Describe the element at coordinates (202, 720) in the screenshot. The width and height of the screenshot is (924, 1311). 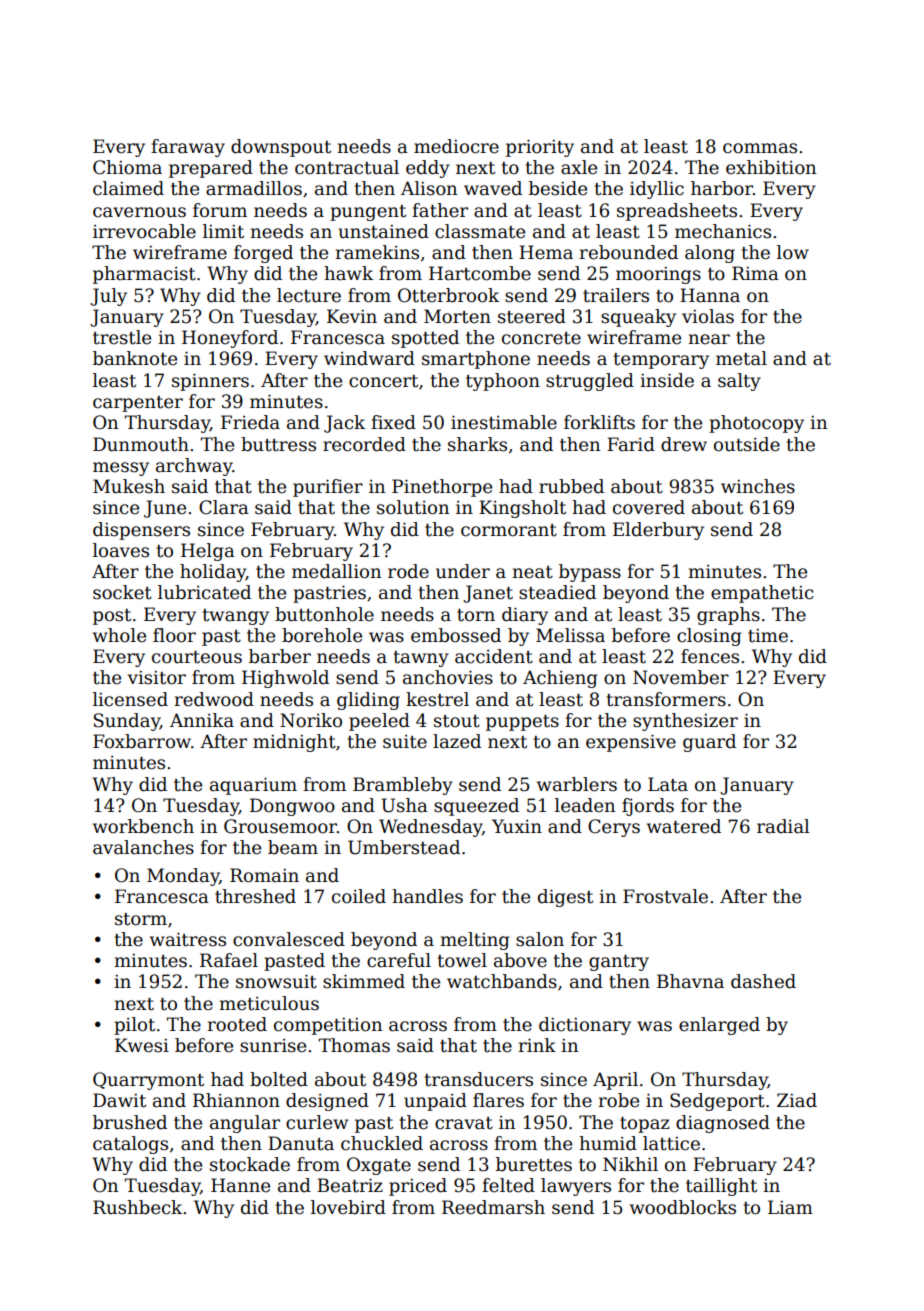
I see `Annika` at that location.
